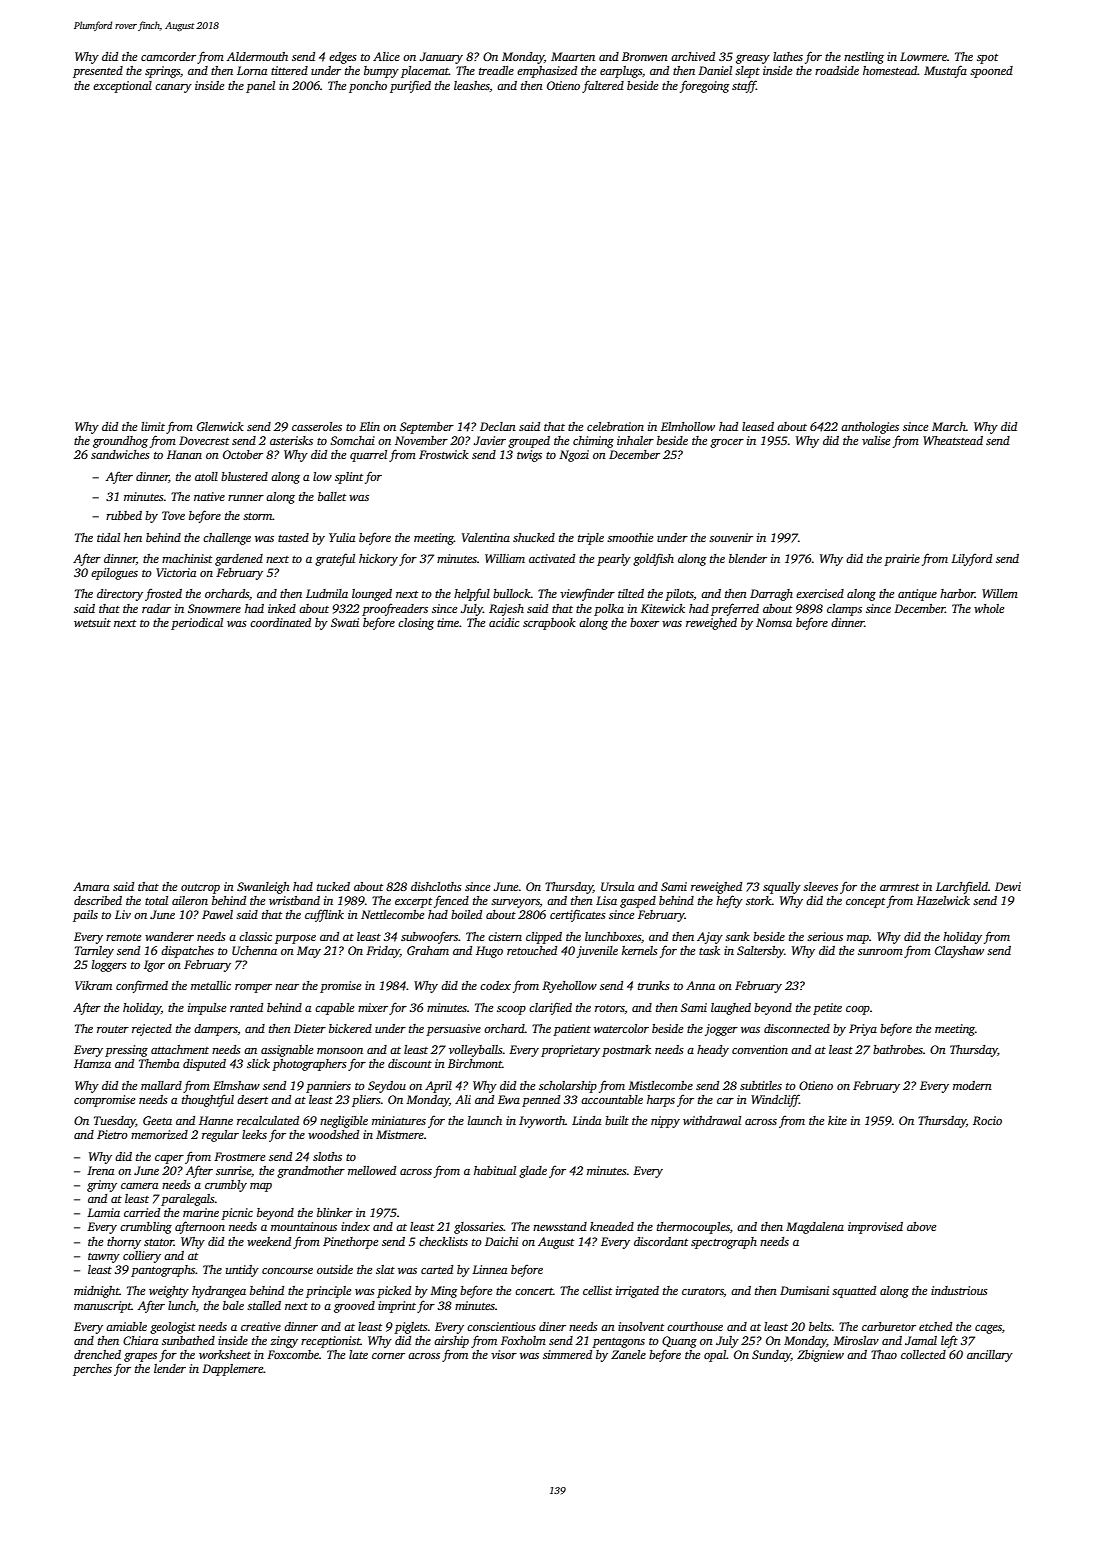 This screenshot has height=1552, width=1098. Describe the element at coordinates (549, 624) in the screenshot. I see `scrapbook` at that location.
